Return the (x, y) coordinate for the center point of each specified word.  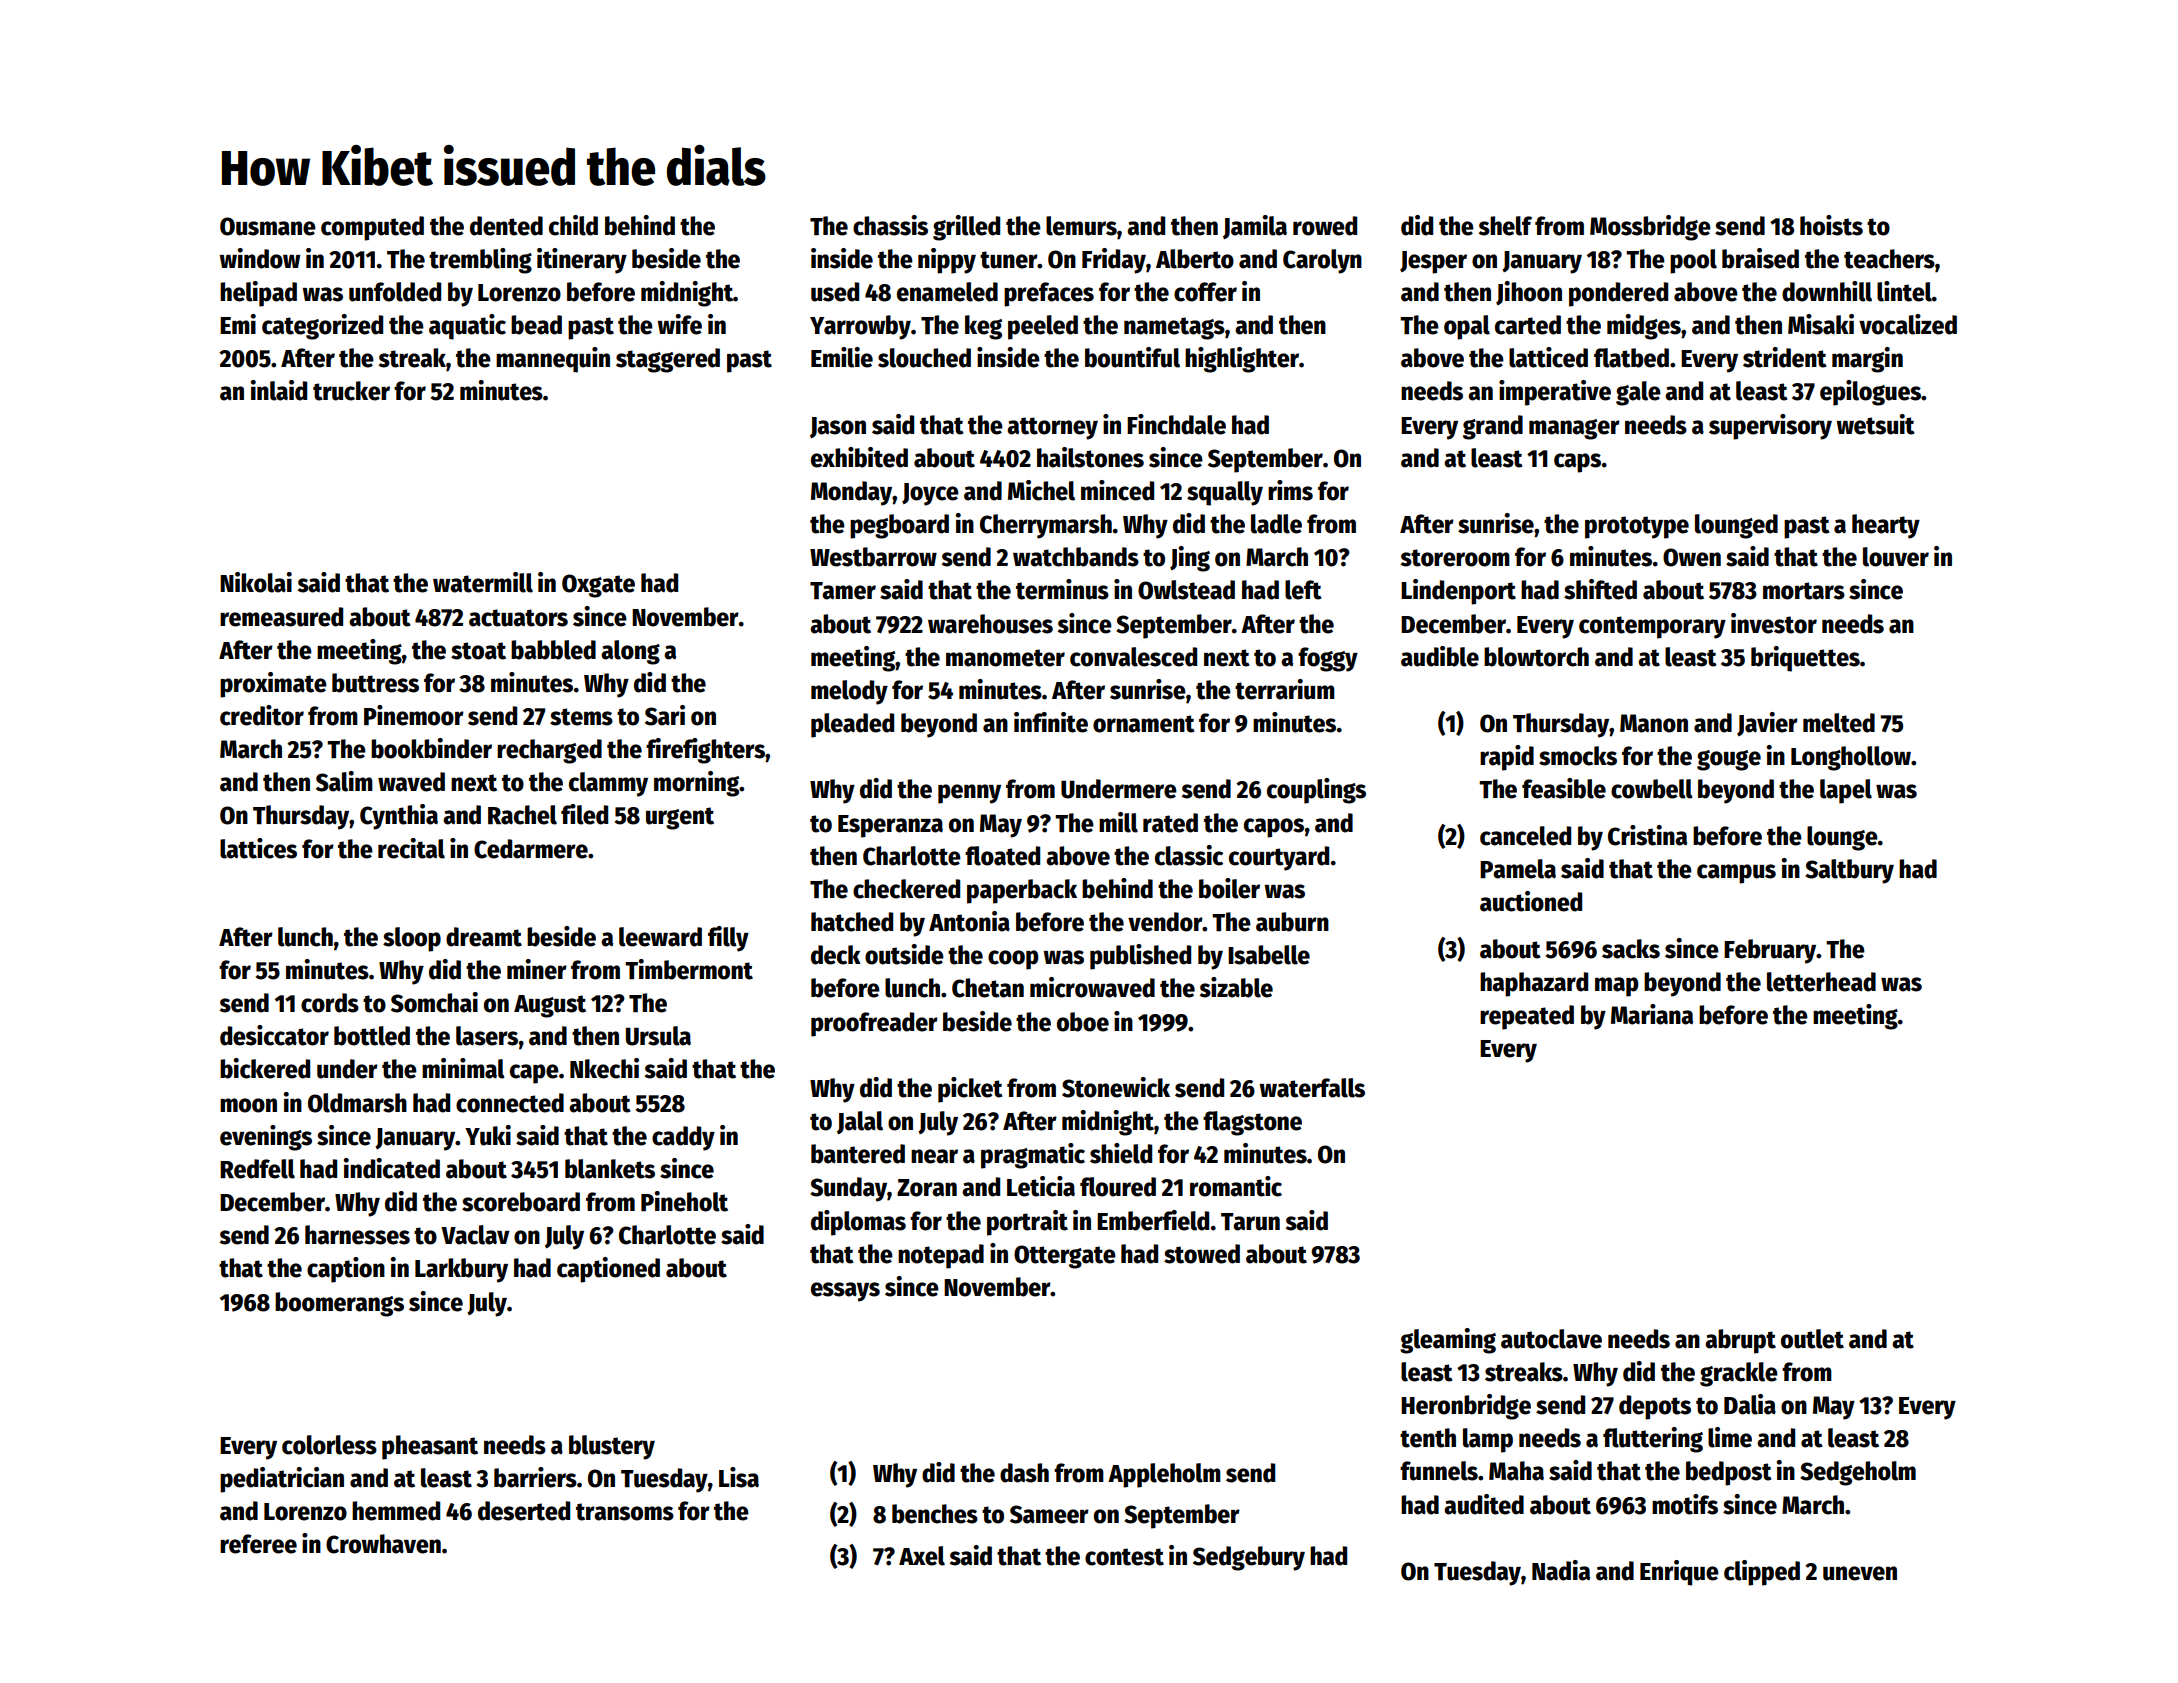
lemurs (1081, 226)
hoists (1831, 225)
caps (1577, 463)
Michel (1041, 490)
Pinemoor (414, 715)
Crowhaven (383, 1544)
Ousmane (268, 226)
